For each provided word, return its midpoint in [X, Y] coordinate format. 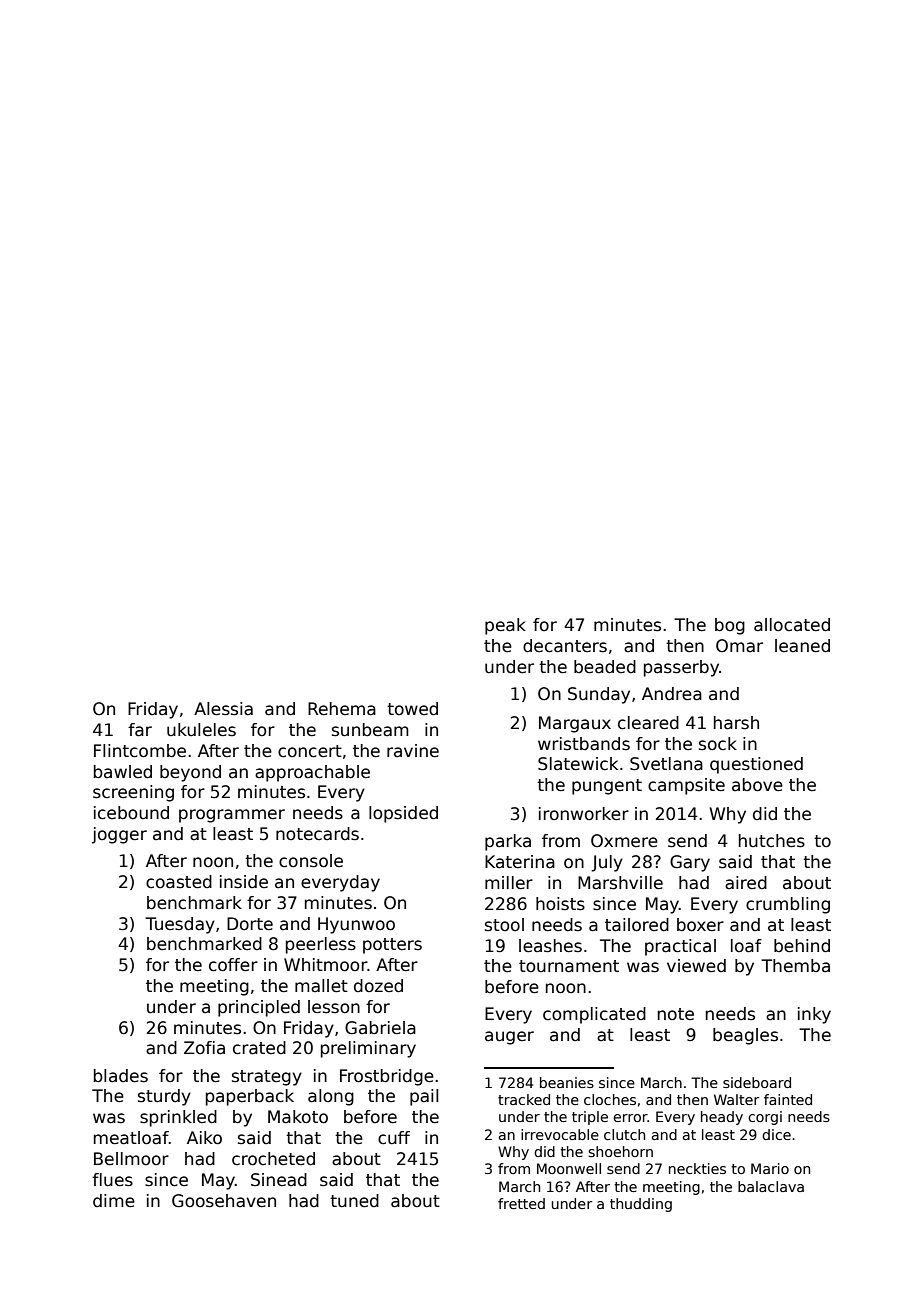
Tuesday [180, 925]
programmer [232, 816]
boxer [700, 925]
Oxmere [624, 841]
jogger [119, 835]
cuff [394, 1138]
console [311, 861]
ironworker [584, 814]
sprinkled [178, 1118]
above [757, 785]
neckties [697, 1168]
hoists [560, 904]
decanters [565, 646]
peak [505, 626]
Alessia [223, 709]
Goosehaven [224, 1201]
